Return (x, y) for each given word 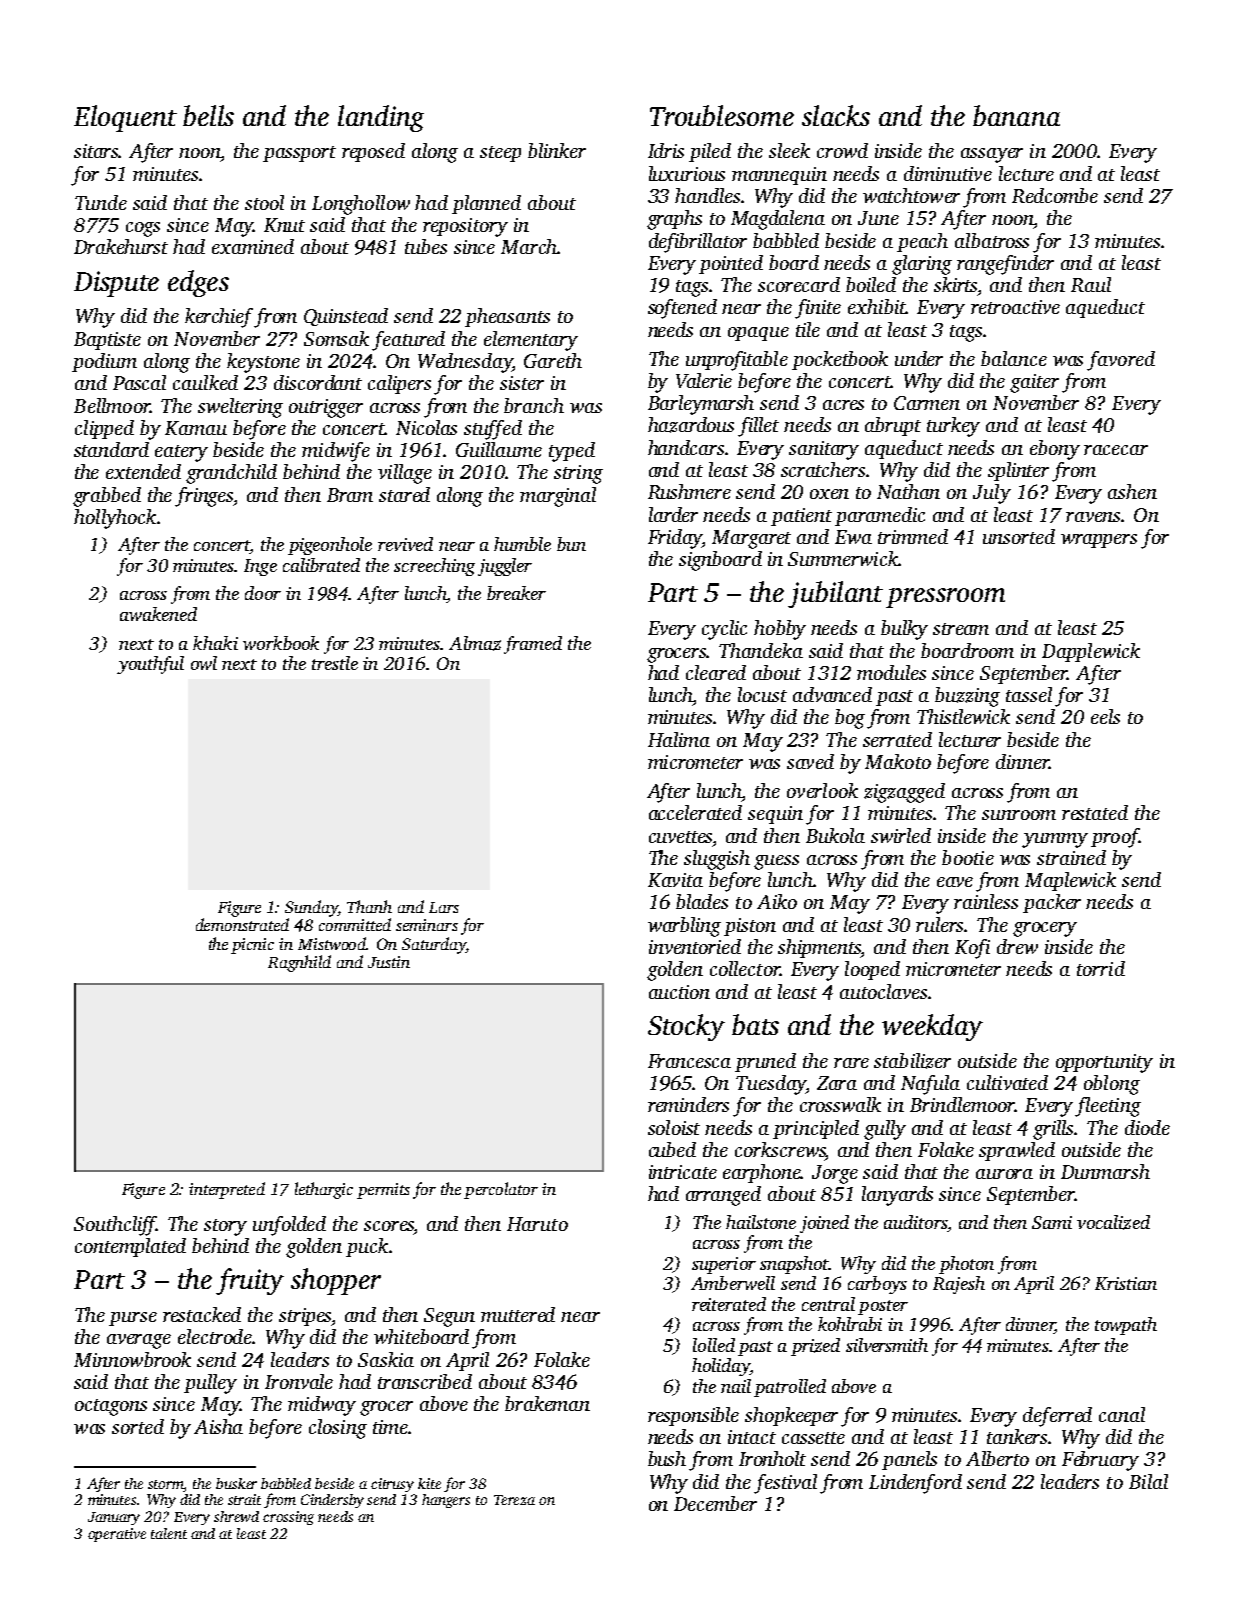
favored (1121, 361)
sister (522, 383)
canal (1122, 1414)
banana (1016, 115)
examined (253, 246)
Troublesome (722, 115)
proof (1115, 838)
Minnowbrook (132, 1359)
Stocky (686, 1027)
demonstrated (242, 924)
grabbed (107, 497)
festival (785, 1484)
